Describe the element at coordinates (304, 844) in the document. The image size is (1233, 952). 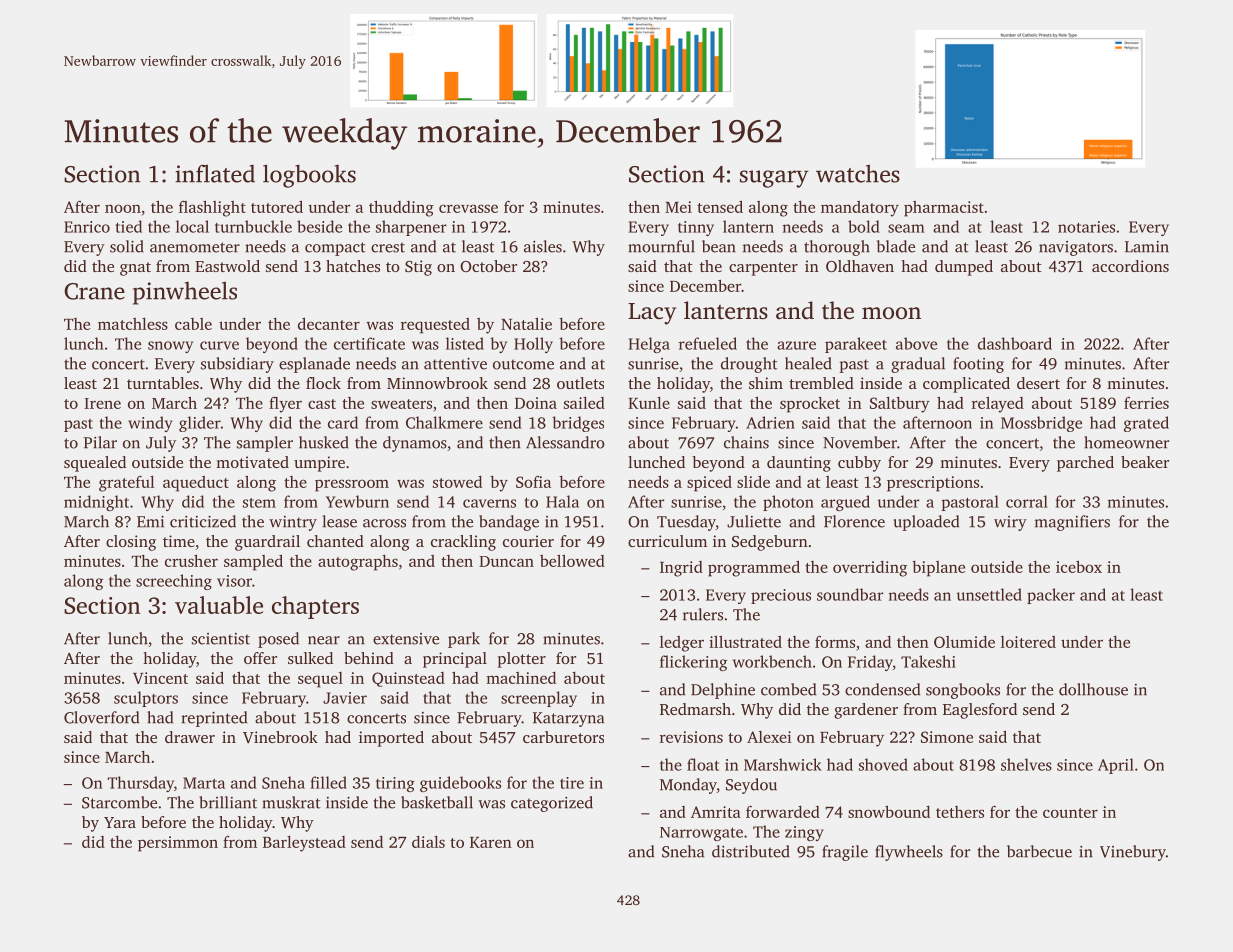
I see `Barleystead` at that location.
